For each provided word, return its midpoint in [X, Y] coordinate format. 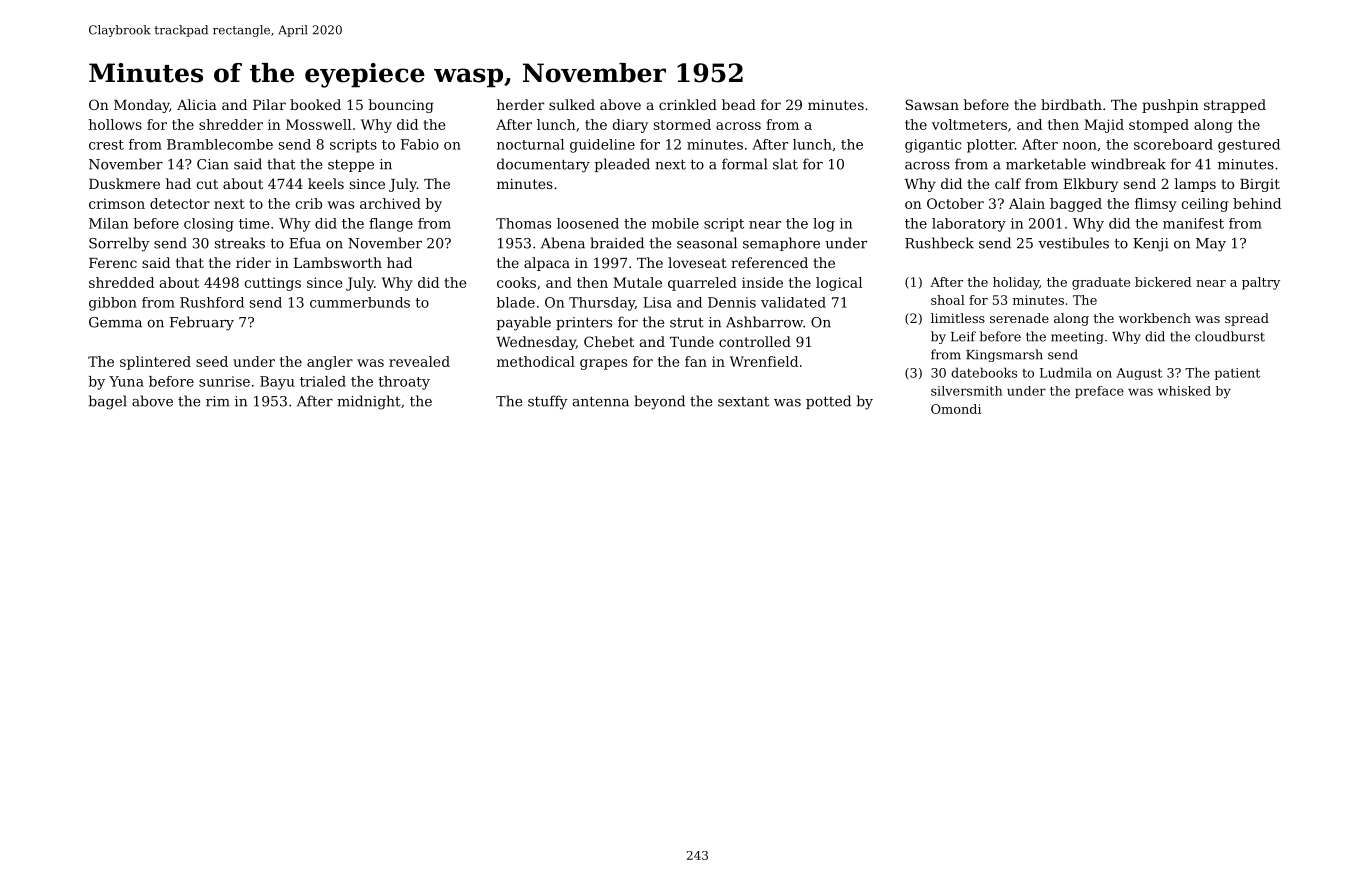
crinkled [688, 104]
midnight [369, 402]
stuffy [548, 402]
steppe [351, 165]
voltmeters [969, 124]
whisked [1184, 391]
